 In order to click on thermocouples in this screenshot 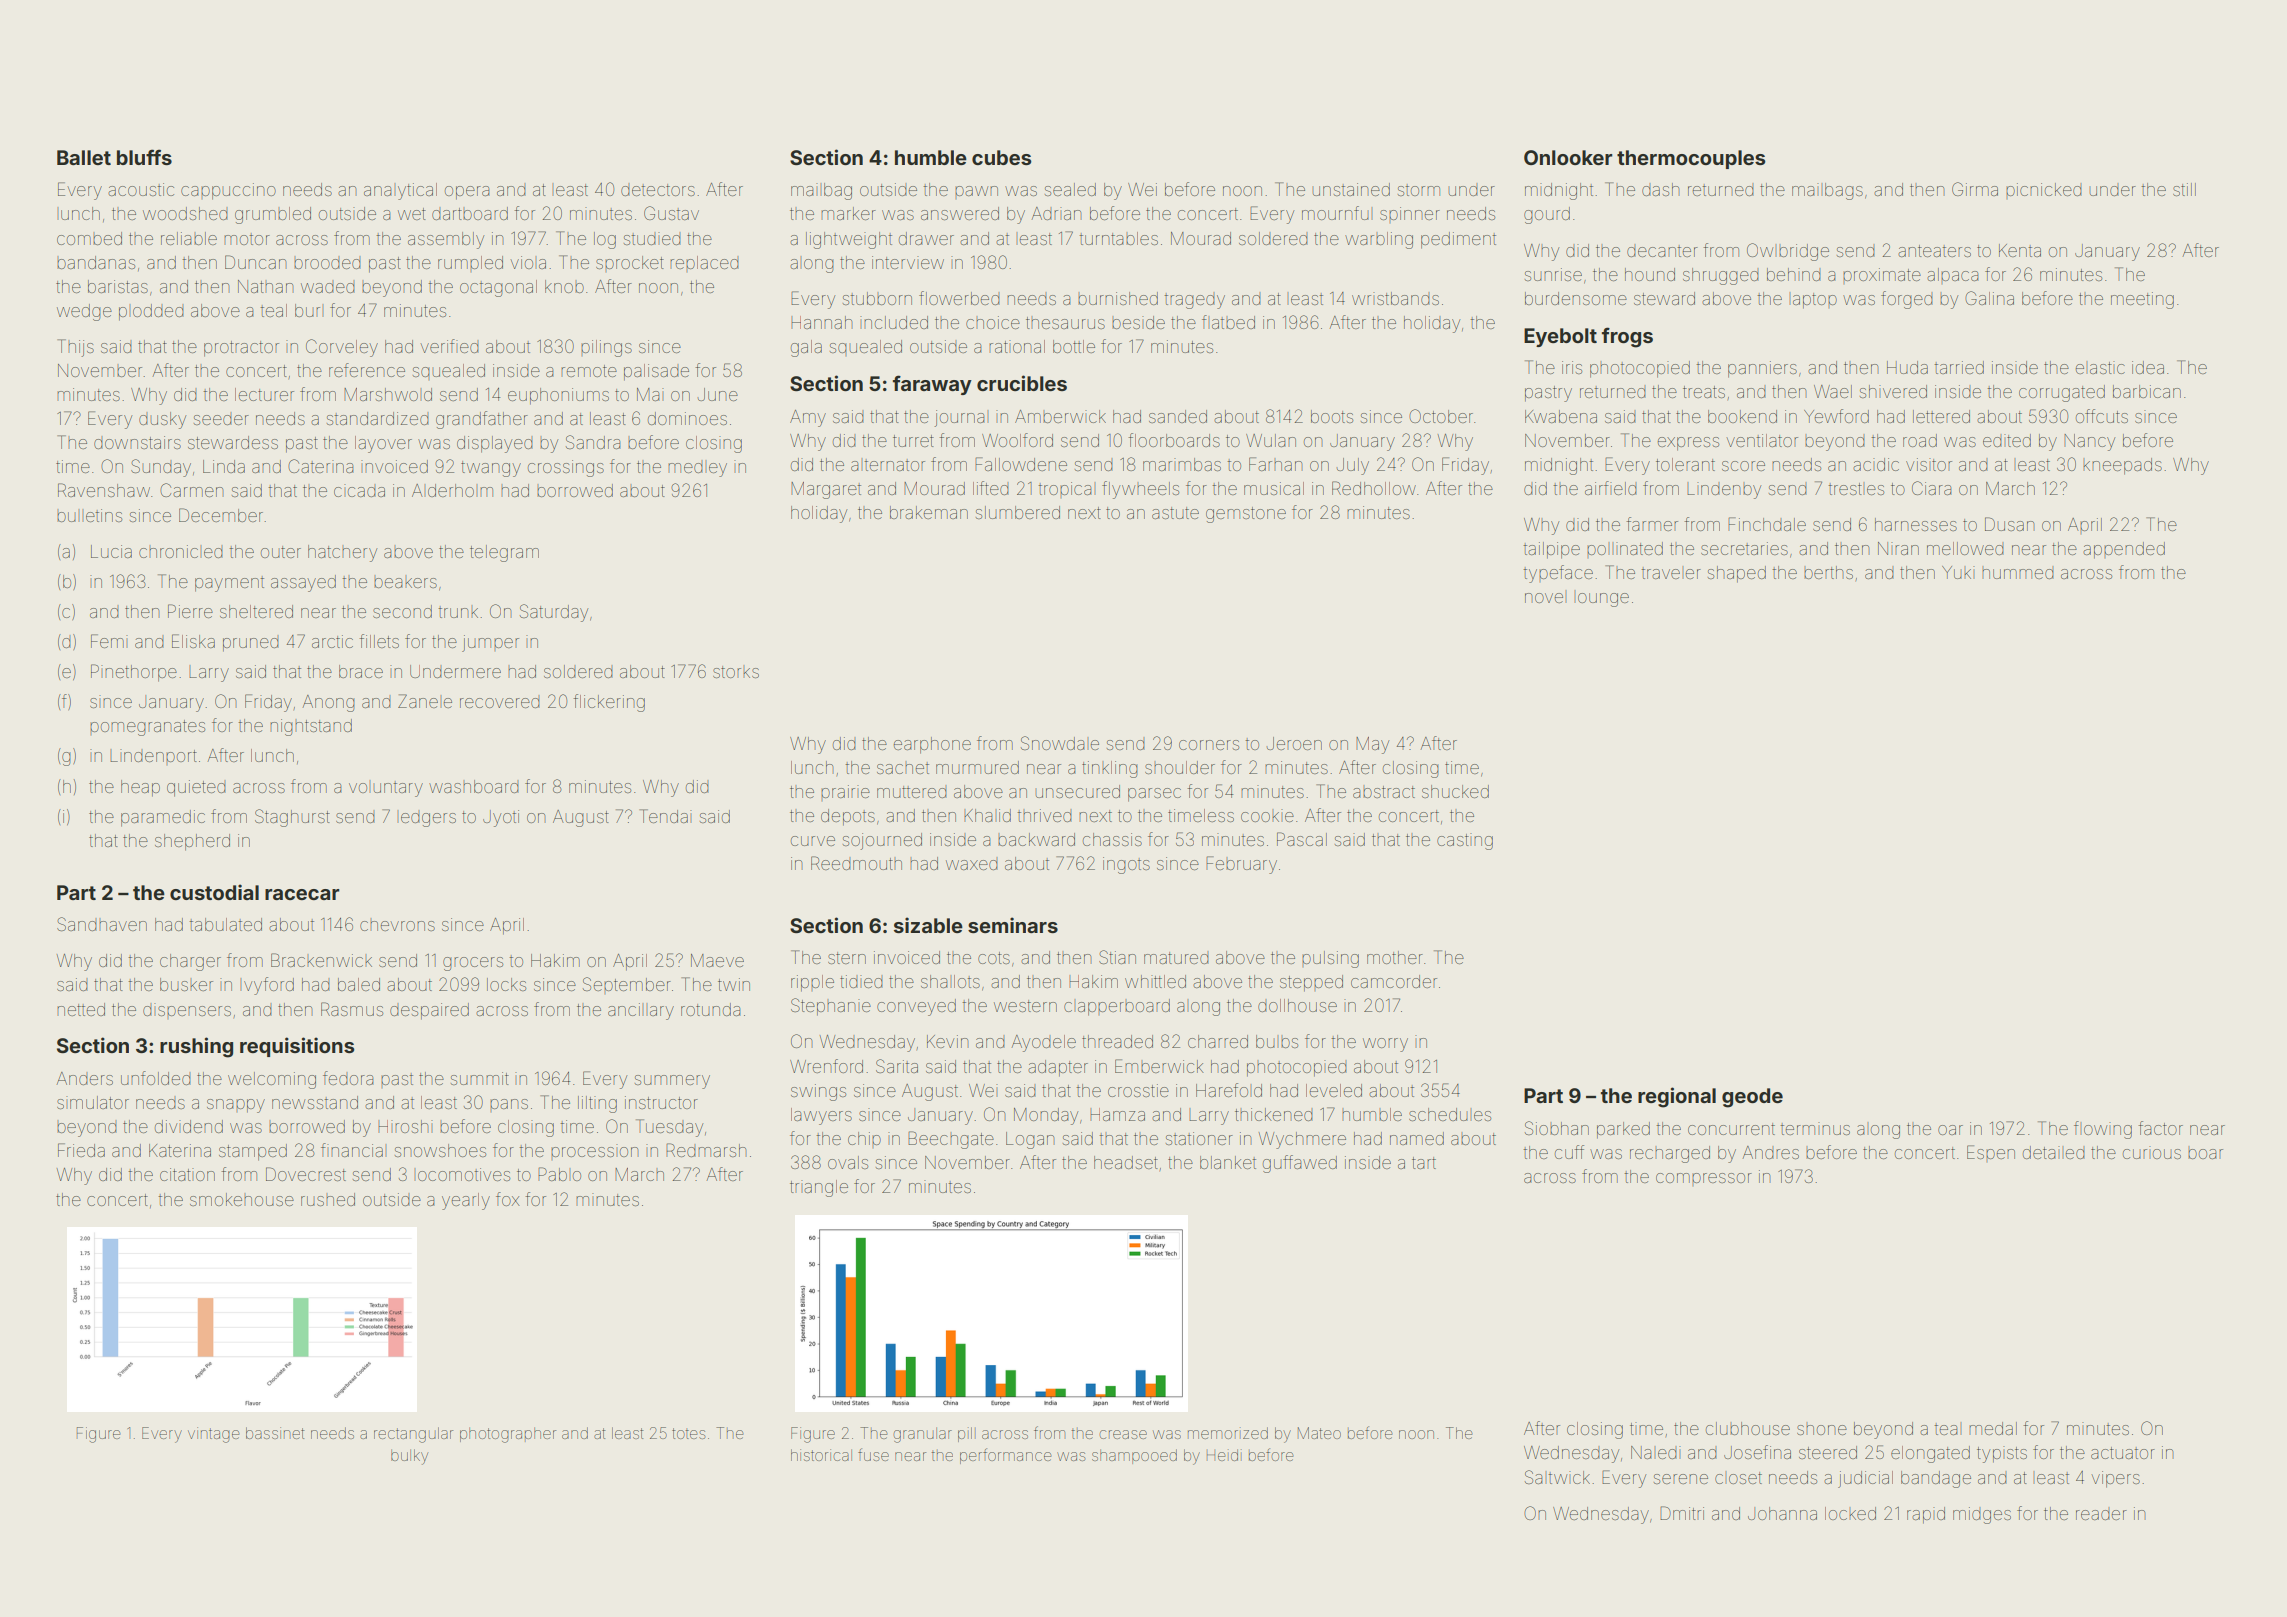, I will do `click(1691, 159)`.
